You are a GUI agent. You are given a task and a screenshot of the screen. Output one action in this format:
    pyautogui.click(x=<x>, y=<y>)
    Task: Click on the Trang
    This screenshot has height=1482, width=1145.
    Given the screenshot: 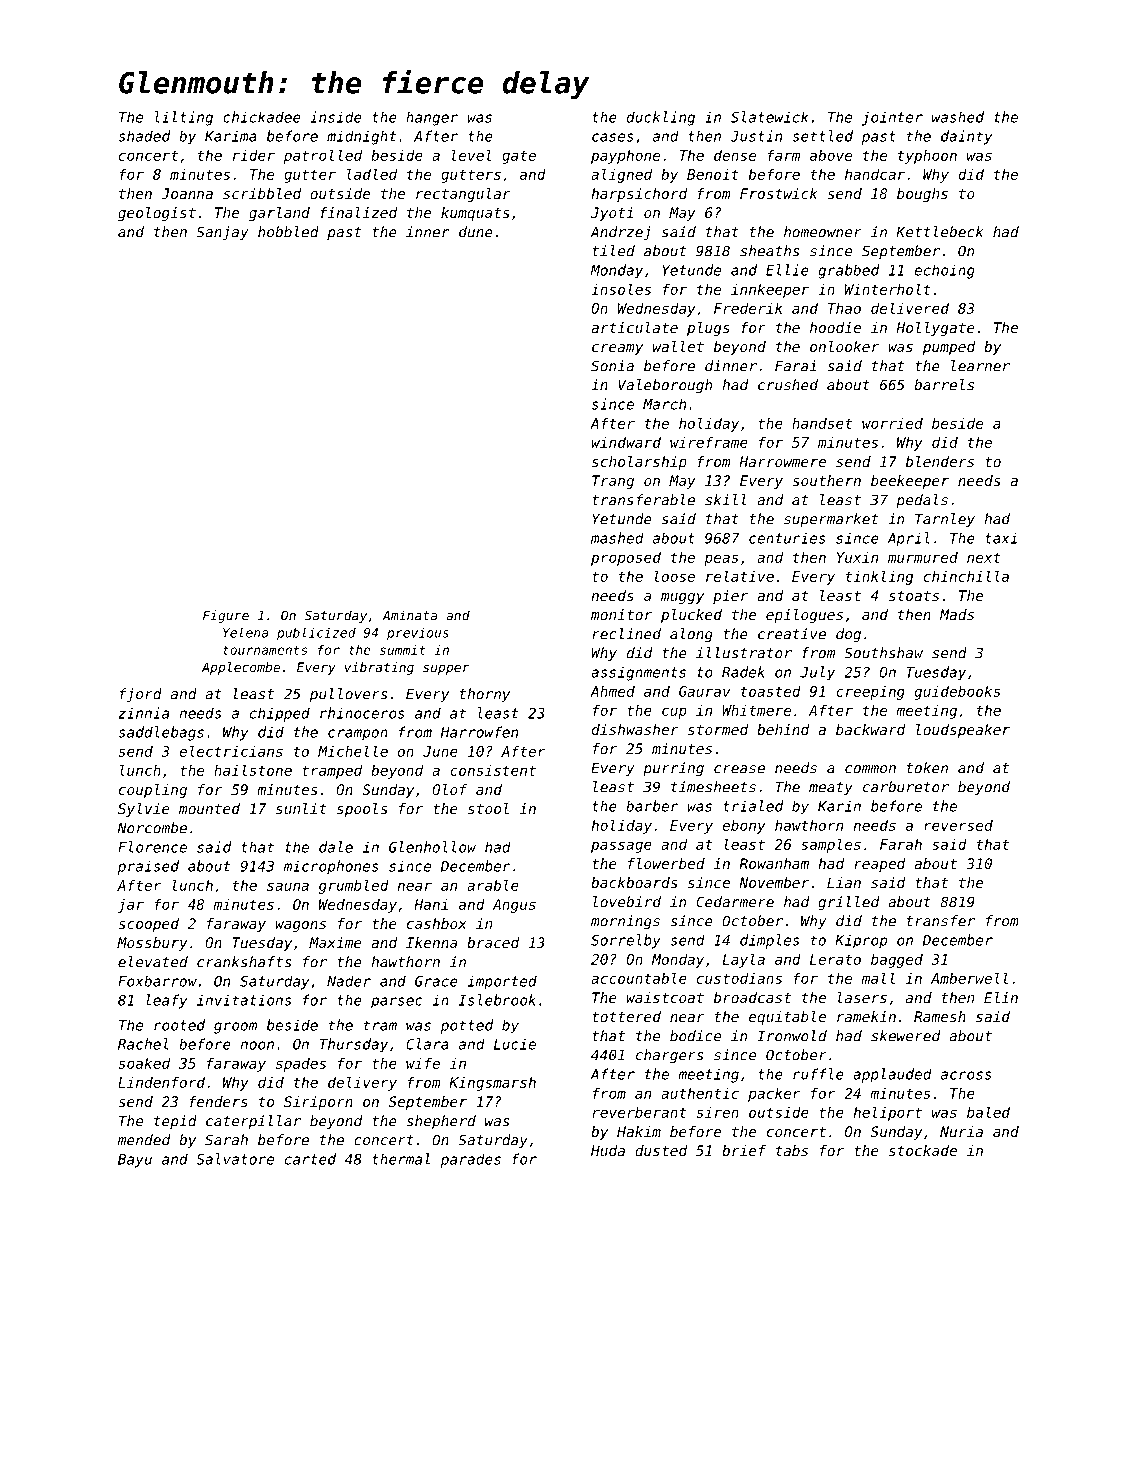 What is the action you would take?
    pyautogui.click(x=613, y=482)
